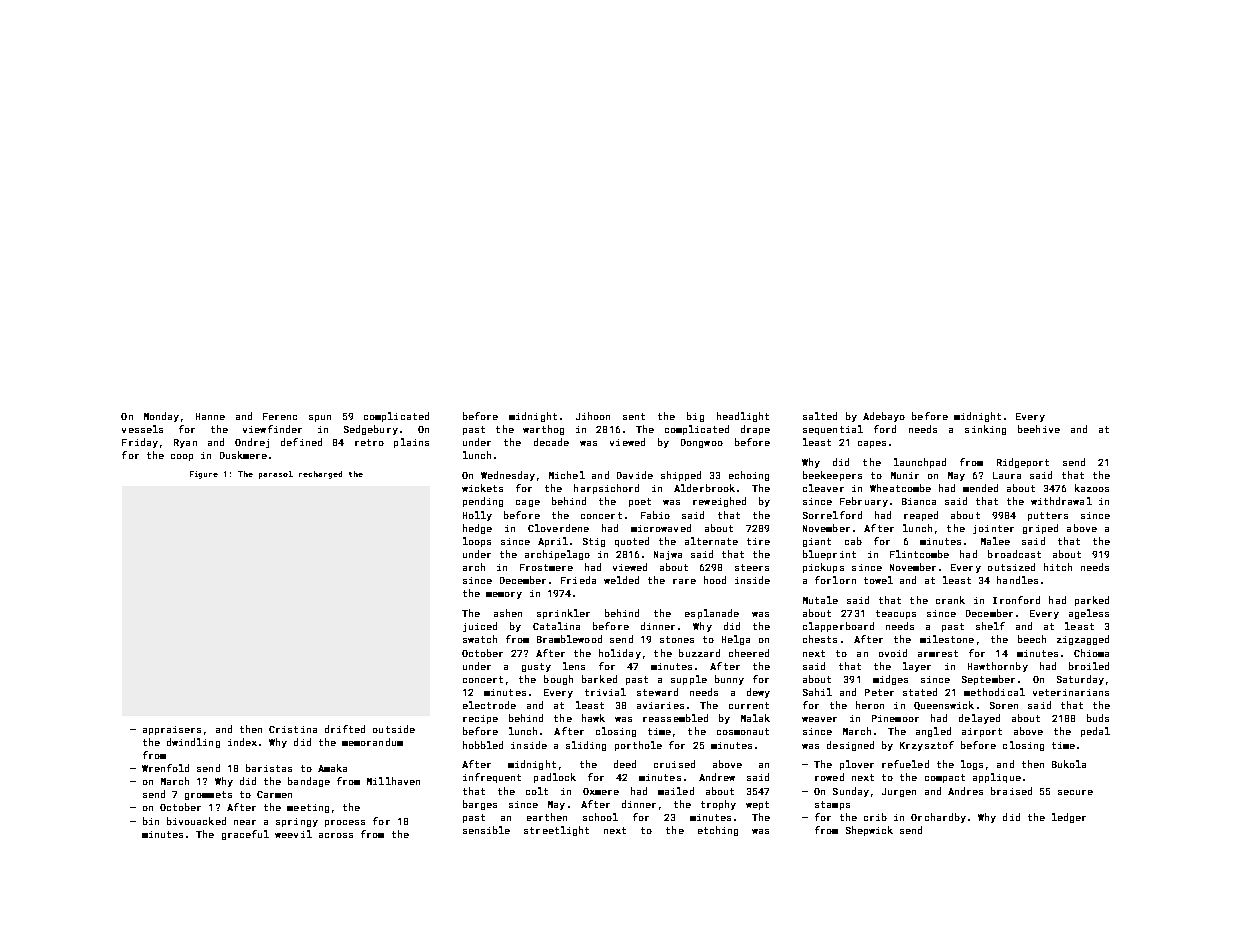 The height and width of the screenshot is (952, 1233). What do you see at coordinates (536, 667) in the screenshot?
I see `gusty` at bounding box center [536, 667].
